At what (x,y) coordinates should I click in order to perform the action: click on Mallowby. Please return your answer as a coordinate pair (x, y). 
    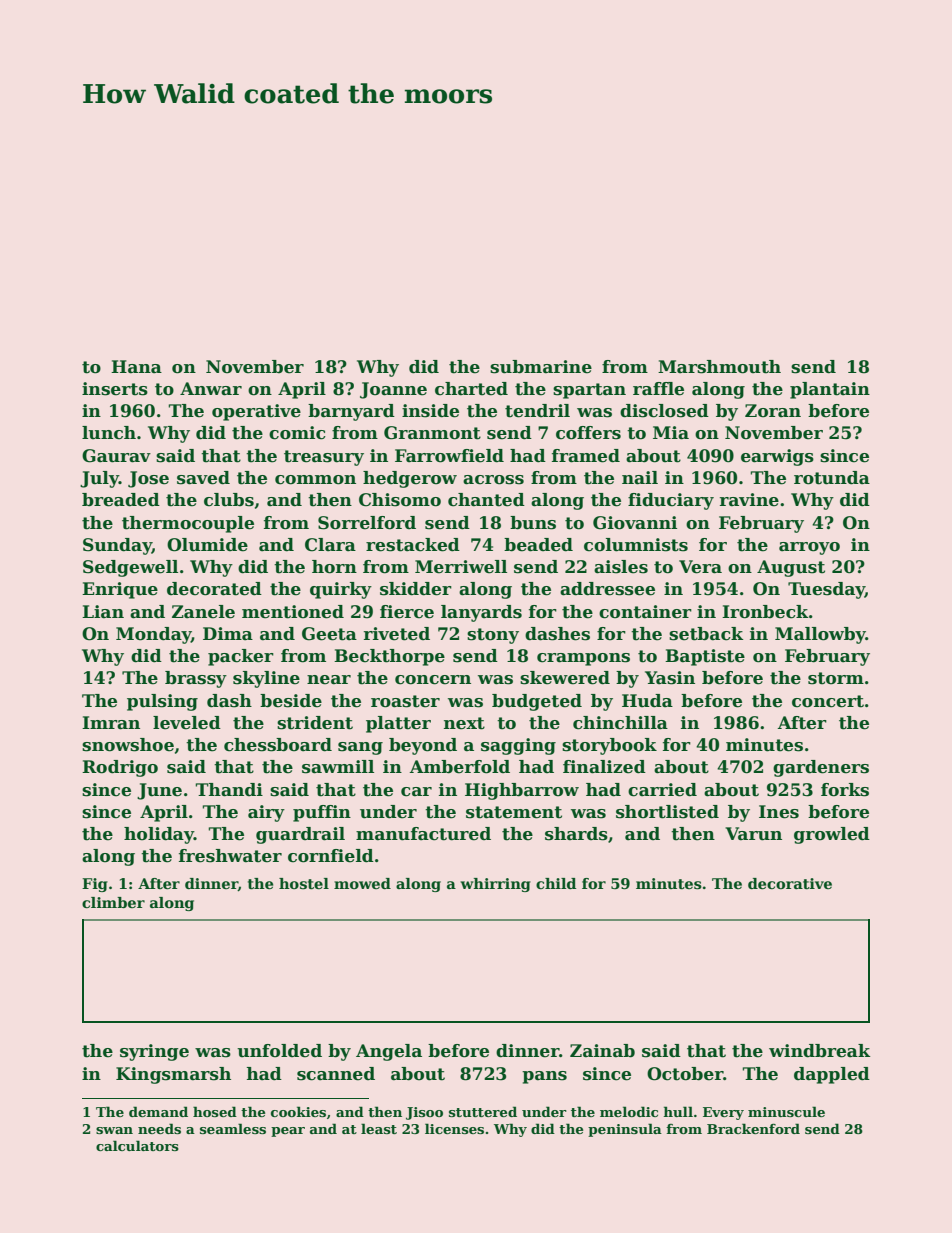
    Looking at the image, I should click on (820, 635).
